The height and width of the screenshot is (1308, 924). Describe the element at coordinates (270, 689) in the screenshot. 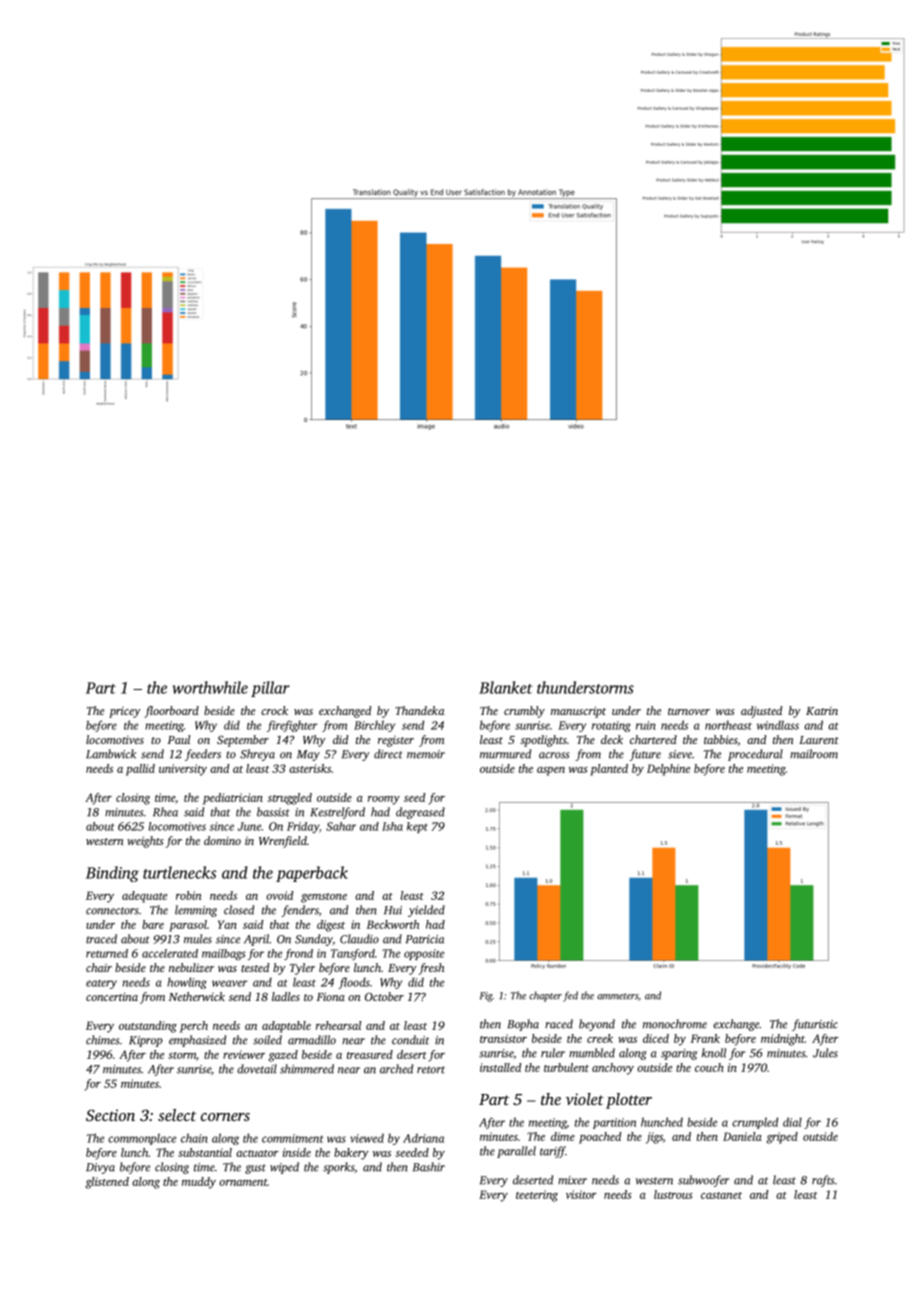

I see `pillar` at that location.
